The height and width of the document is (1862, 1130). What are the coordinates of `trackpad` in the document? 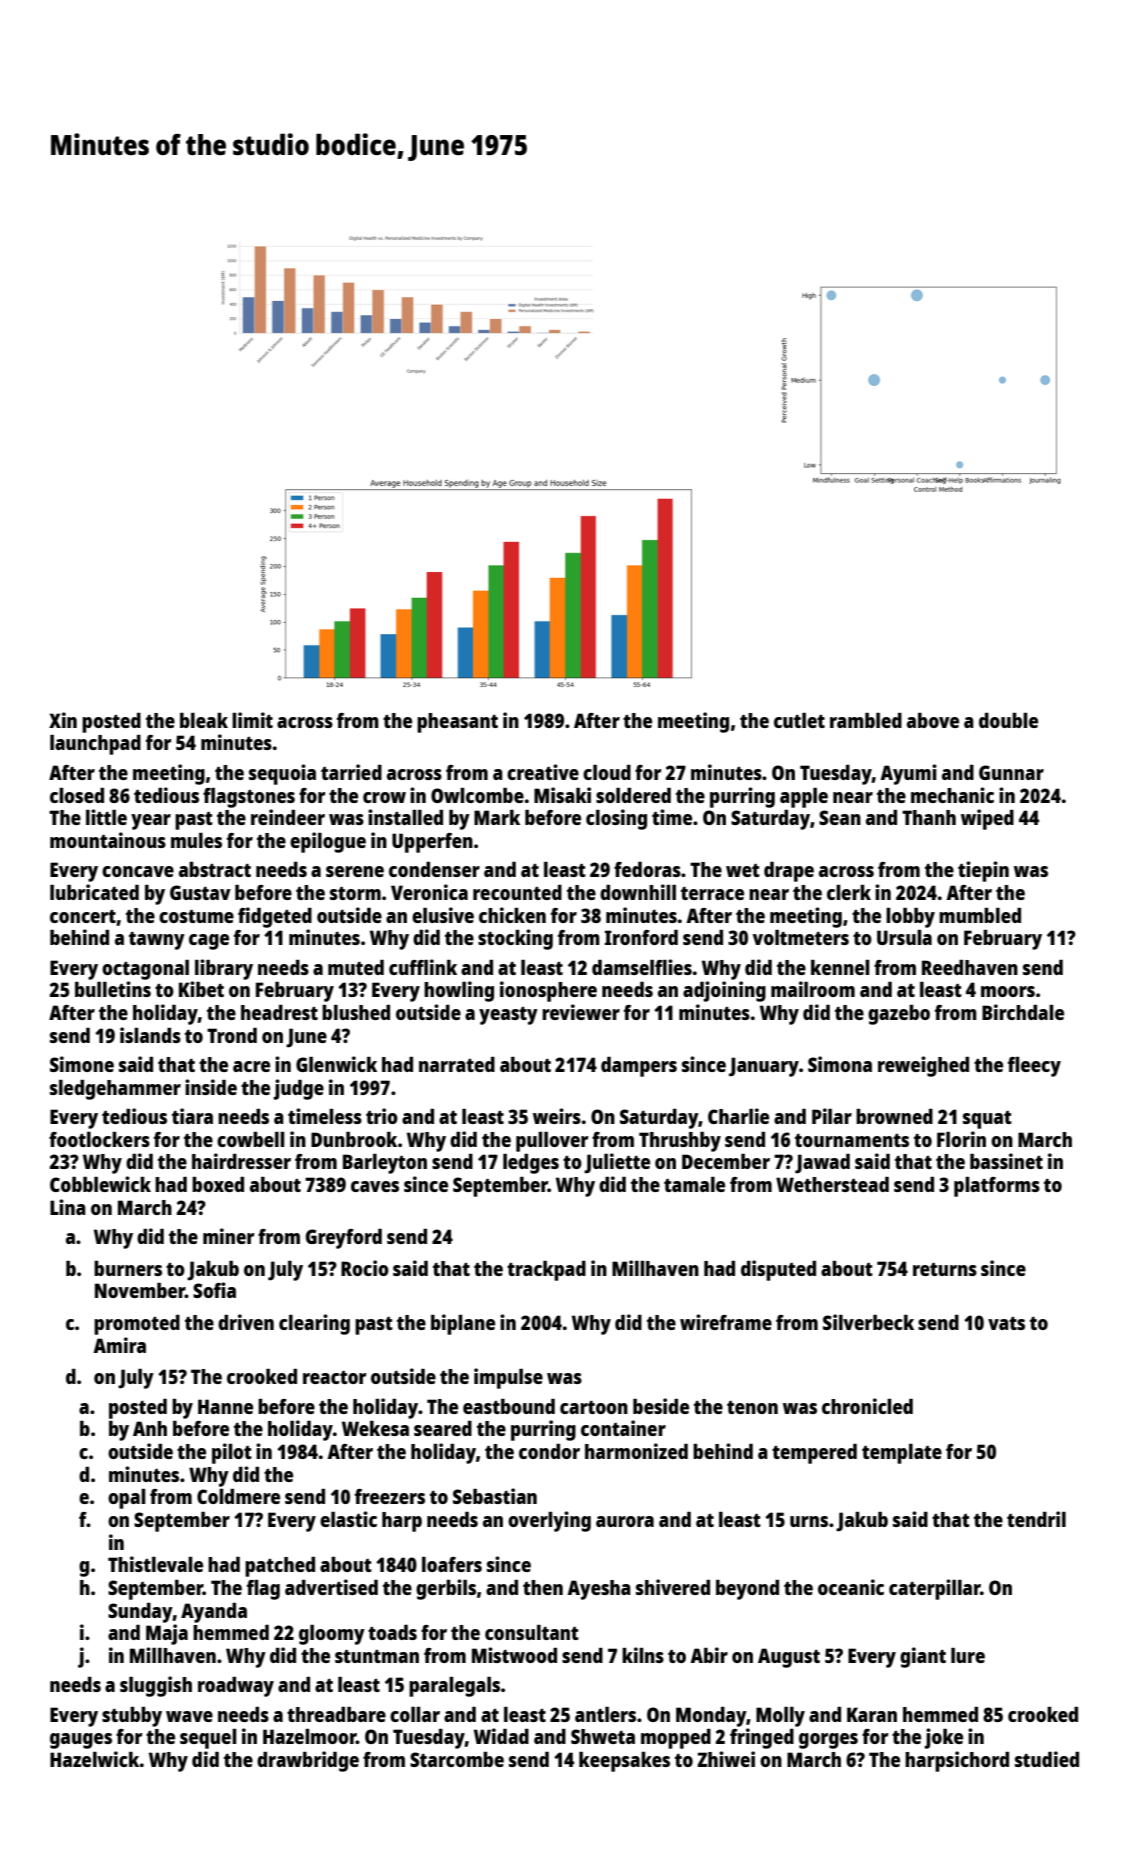 It's located at (546, 1271).
